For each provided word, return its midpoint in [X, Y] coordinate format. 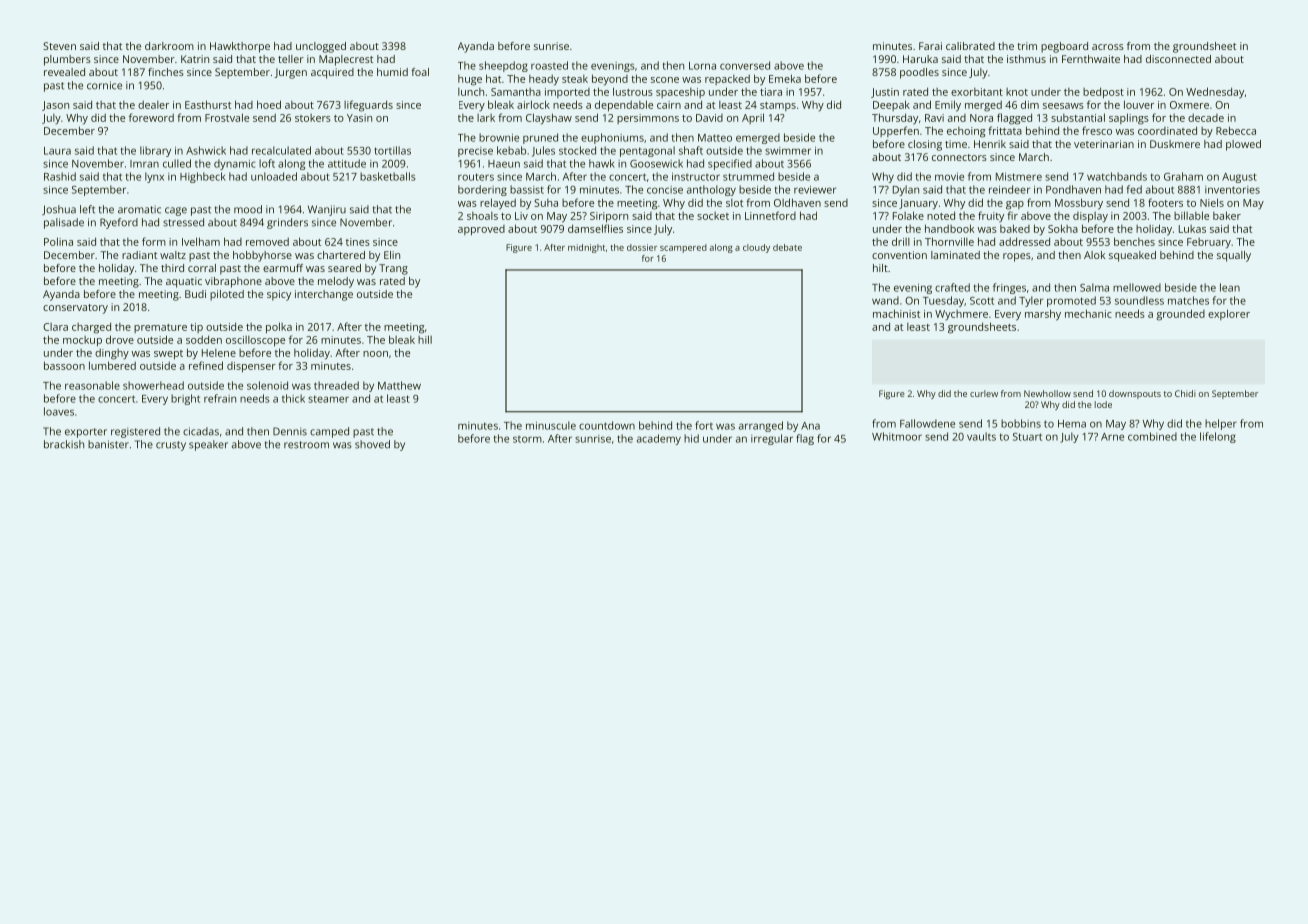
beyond [610, 80]
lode [1103, 404]
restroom [306, 445]
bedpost [1103, 92]
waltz [173, 255]
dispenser [251, 367]
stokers [313, 118]
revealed [64, 72]
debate [787, 247]
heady [544, 80]
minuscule [551, 425]
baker [1227, 215]
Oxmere [1189, 105]
